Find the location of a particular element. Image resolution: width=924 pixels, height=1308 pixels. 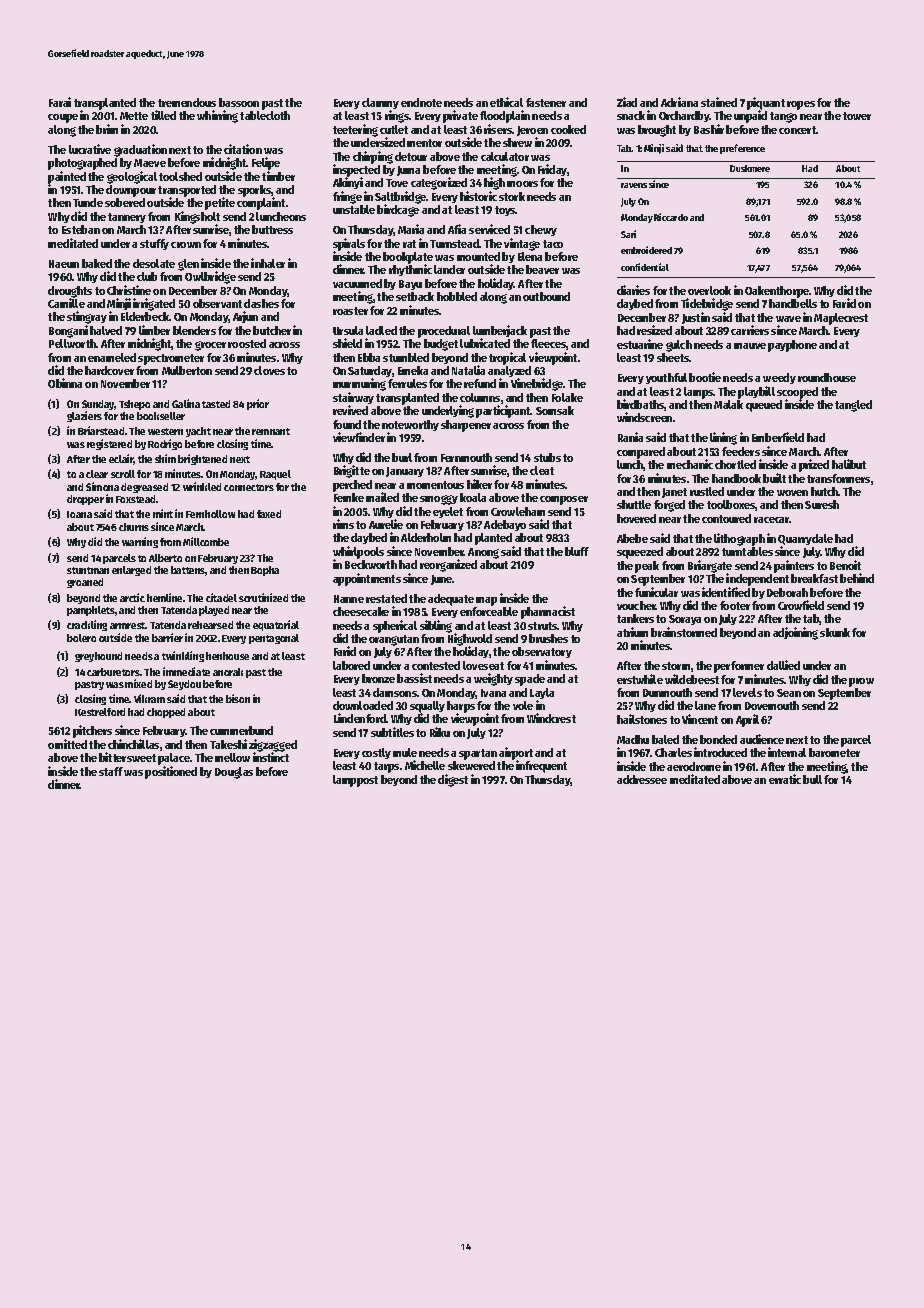

Duskmere is located at coordinates (750, 168).
